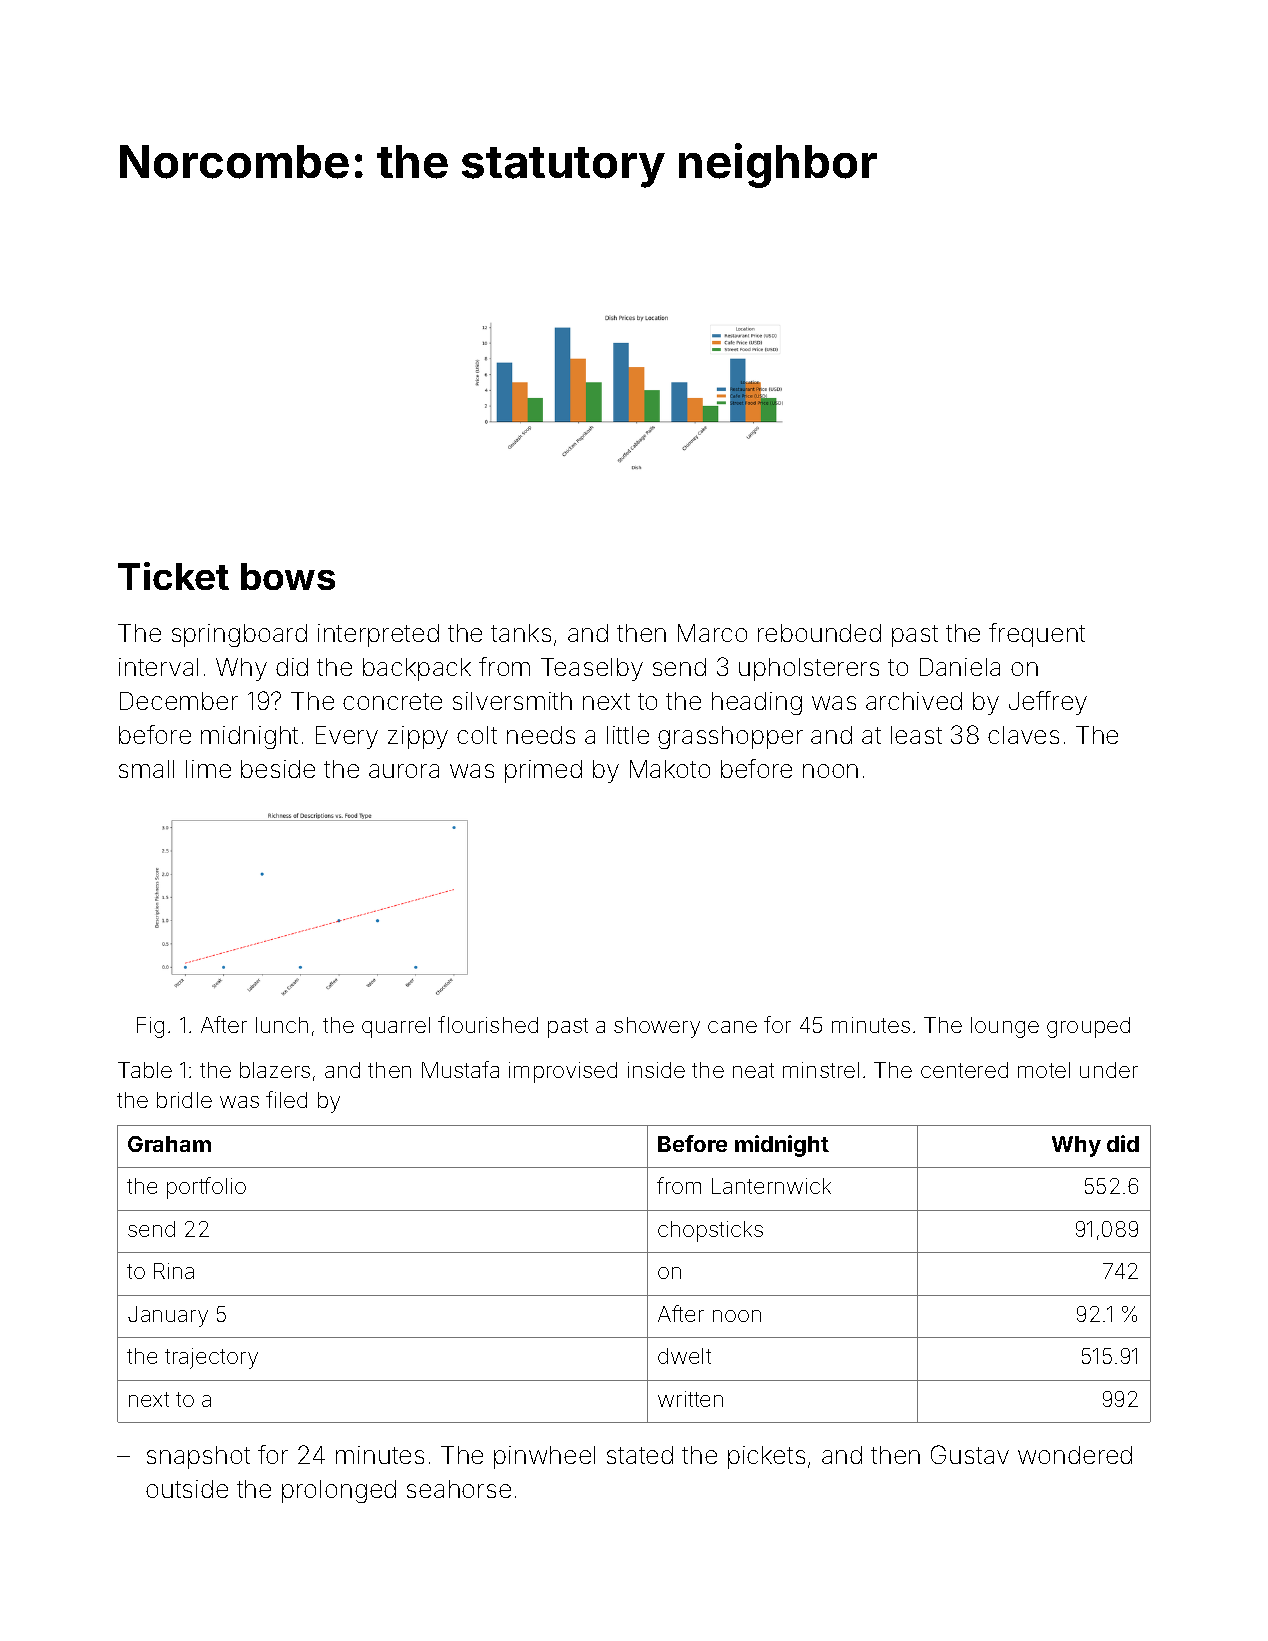 The image size is (1268, 1641). What do you see at coordinates (184, 1100) in the image?
I see `bridle` at bounding box center [184, 1100].
